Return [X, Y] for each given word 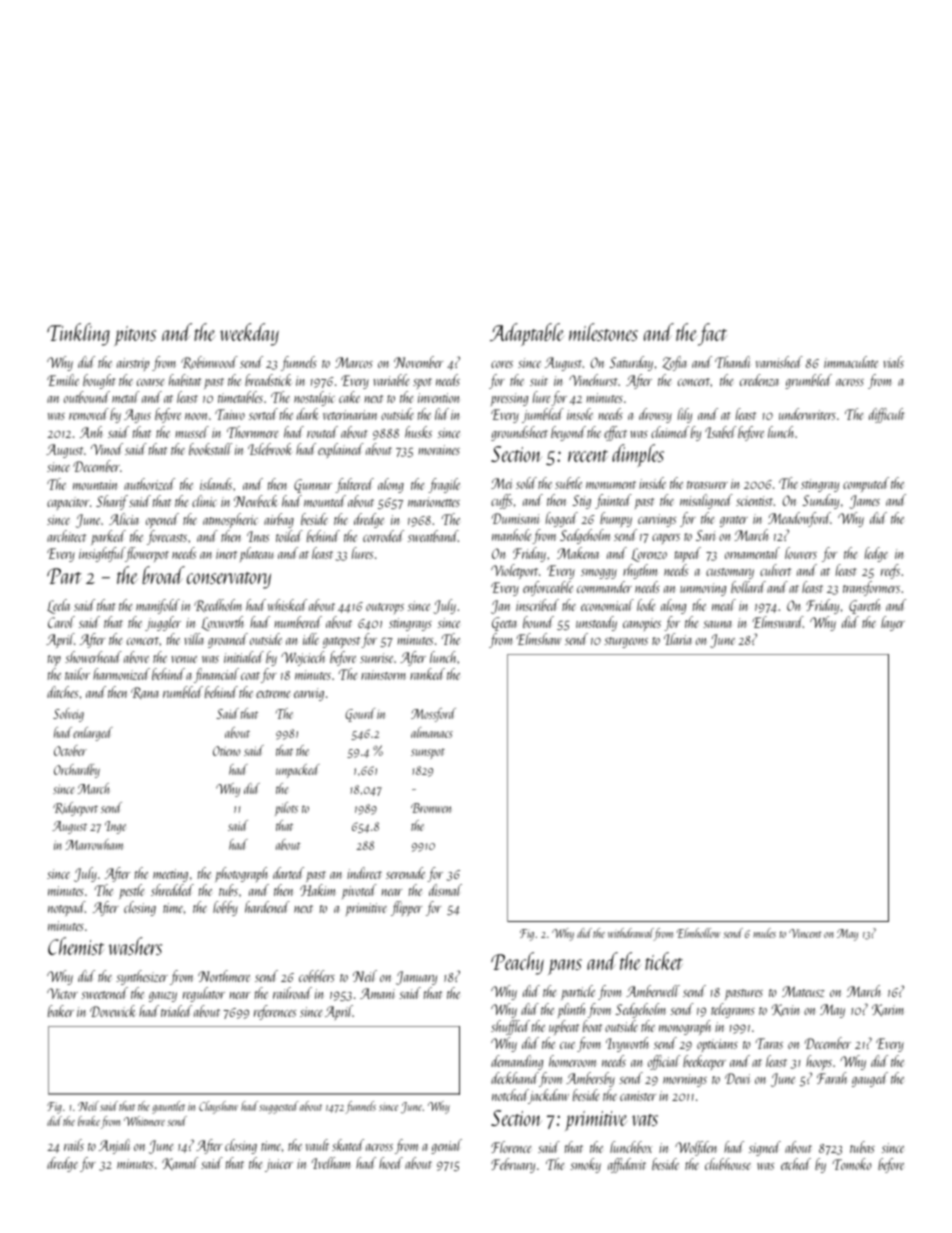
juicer [279, 1165]
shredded [172, 890]
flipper [406, 908]
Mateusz [803, 991]
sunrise [376, 658]
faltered [354, 485]
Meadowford [799, 519]
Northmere [224, 976]
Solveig [68, 715]
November [418, 362]
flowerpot [147, 554]
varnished [779, 362]
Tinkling [78, 334]
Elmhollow [698, 933]
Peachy [517, 963]
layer [893, 623]
